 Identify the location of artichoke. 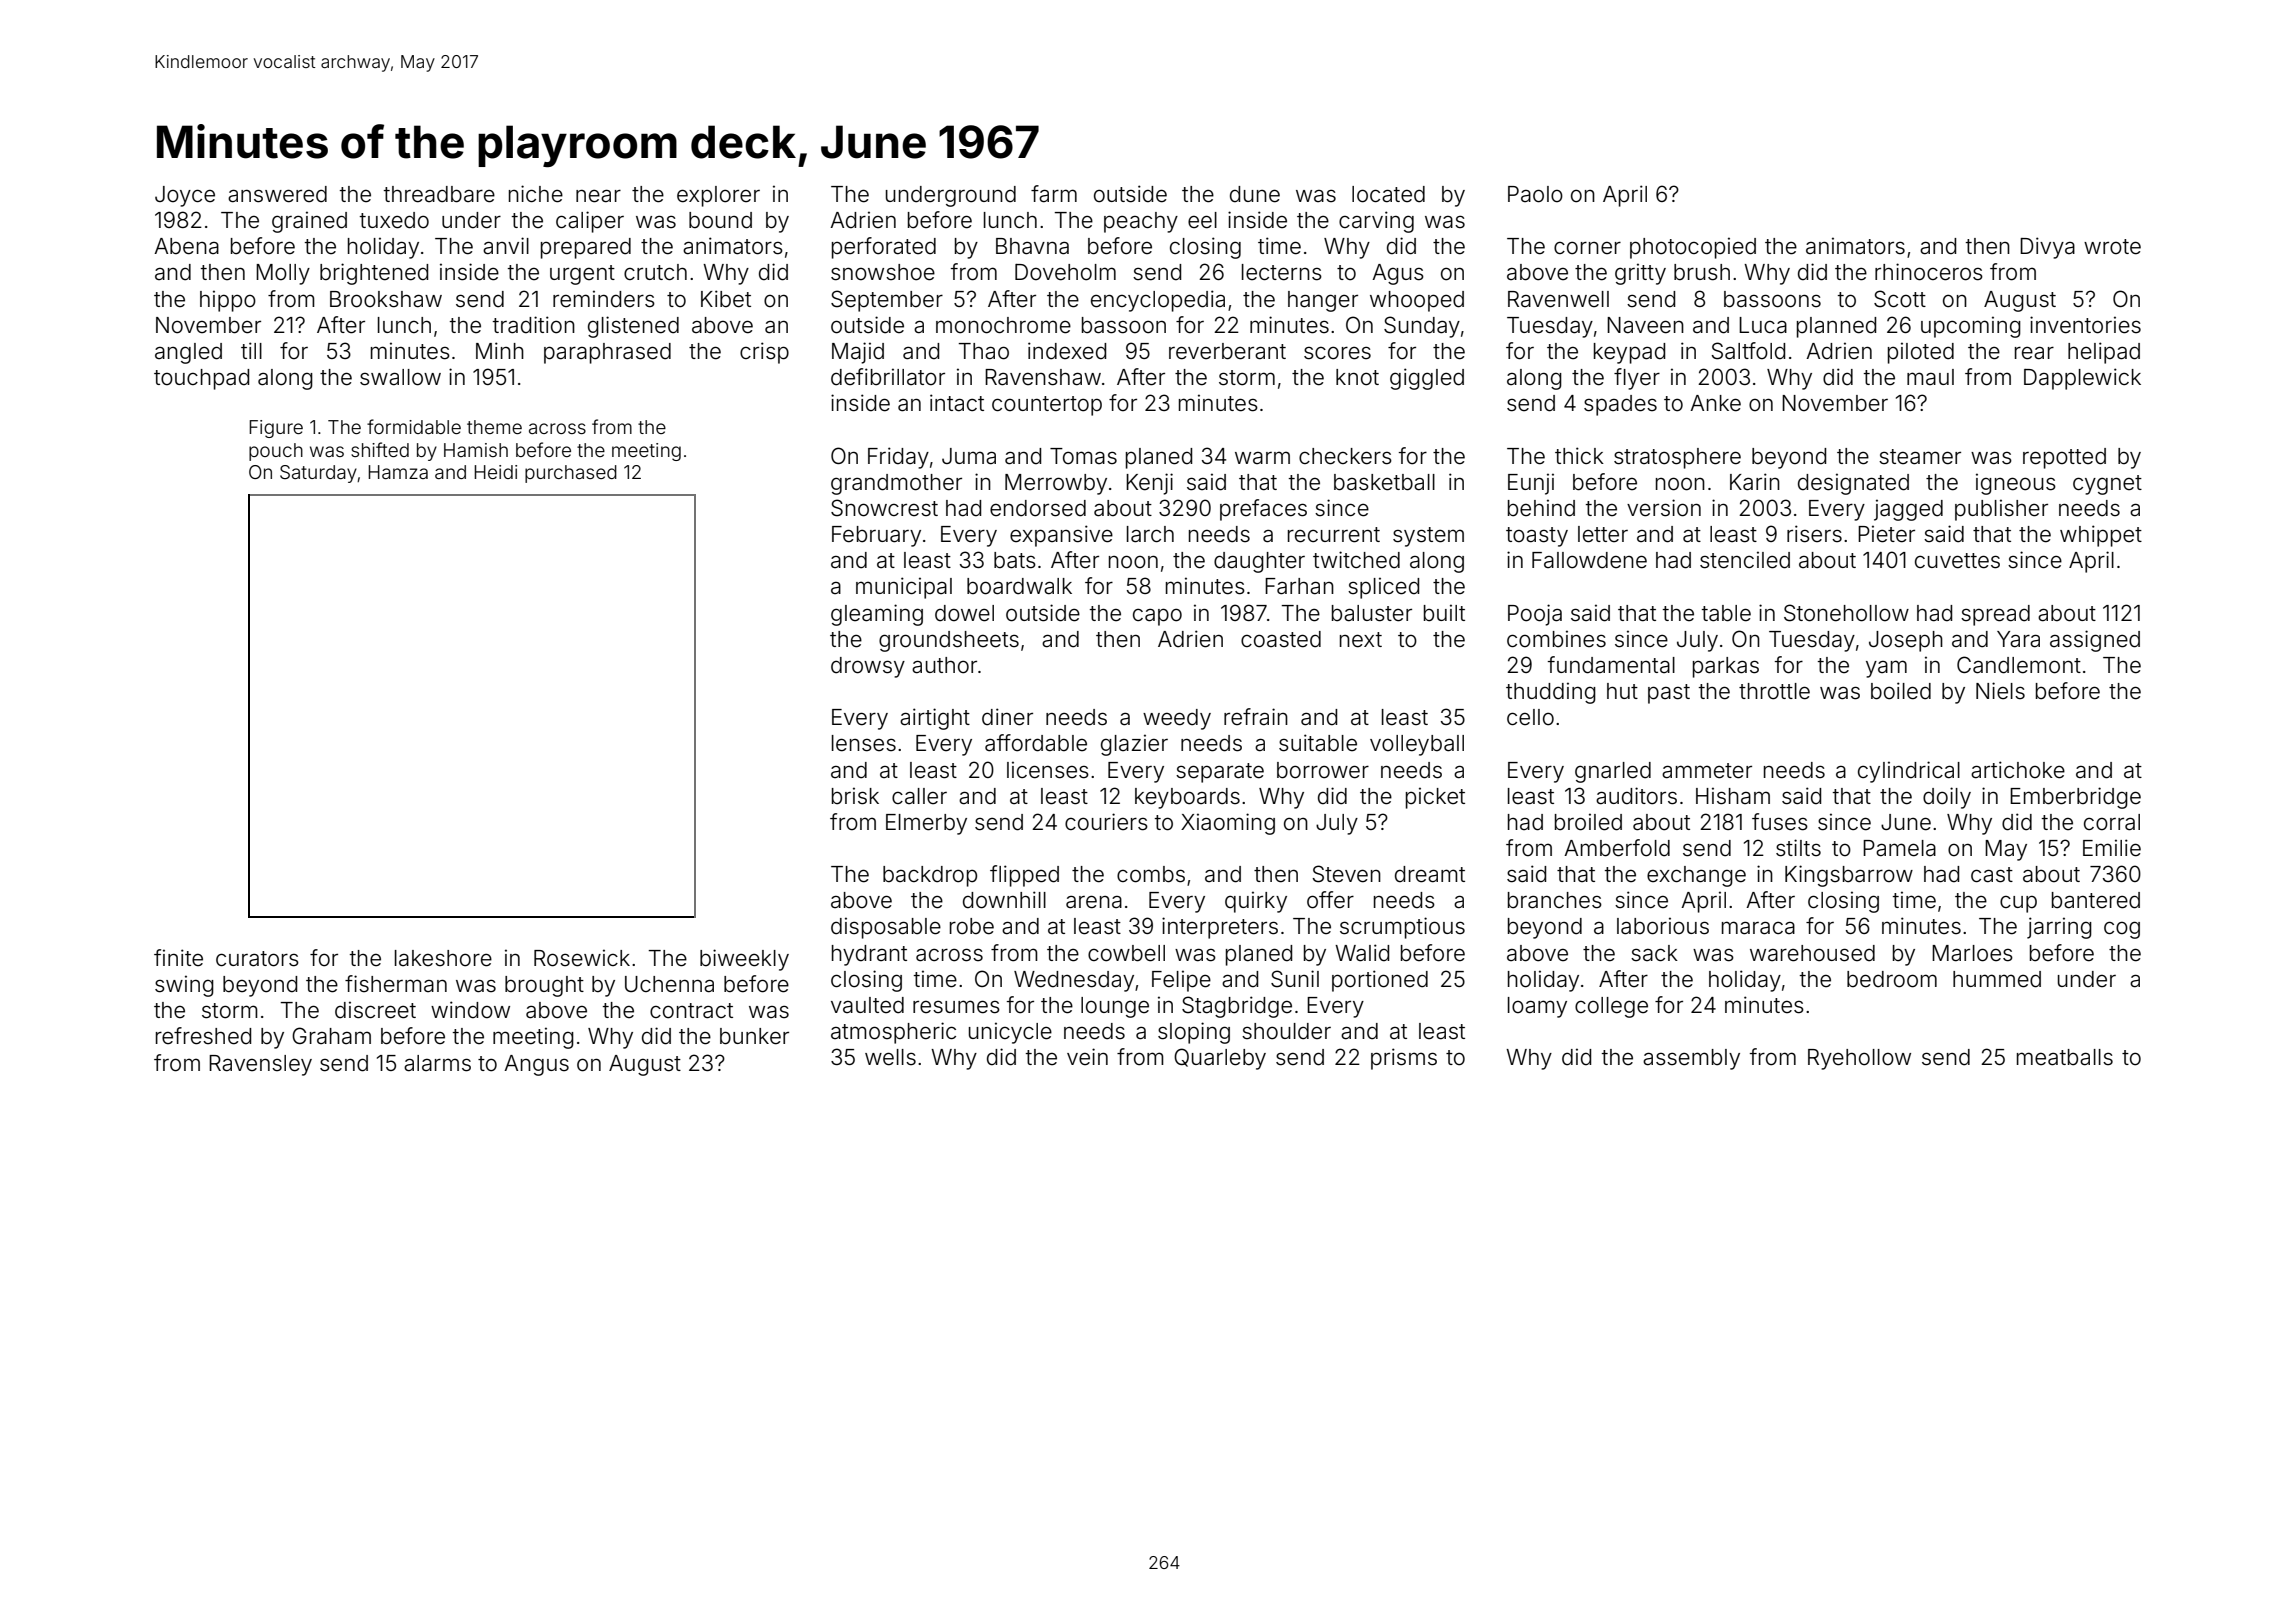
(2018, 770).
